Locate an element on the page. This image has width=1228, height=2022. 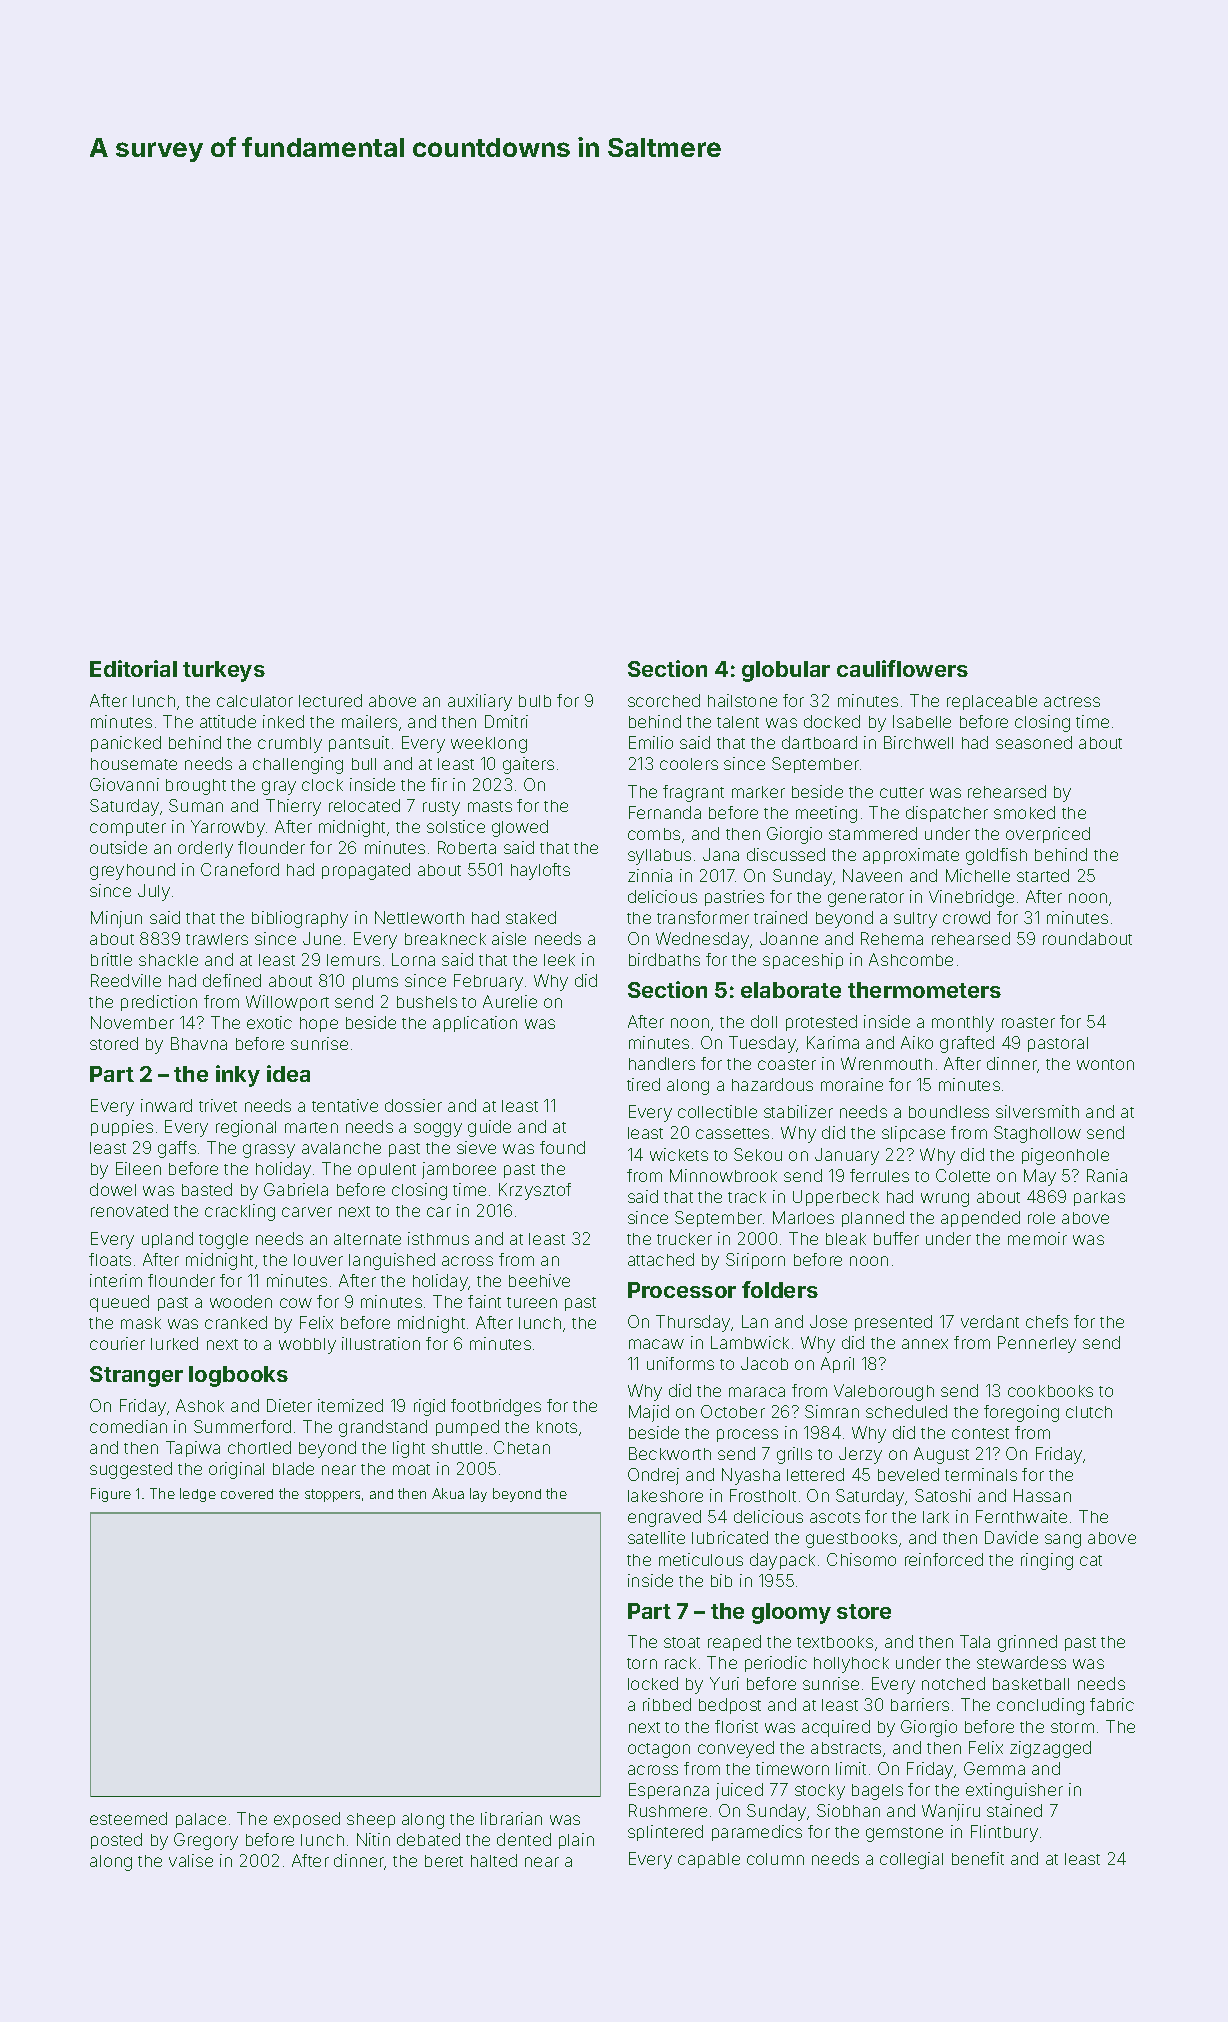
pumped is located at coordinates (467, 1428).
